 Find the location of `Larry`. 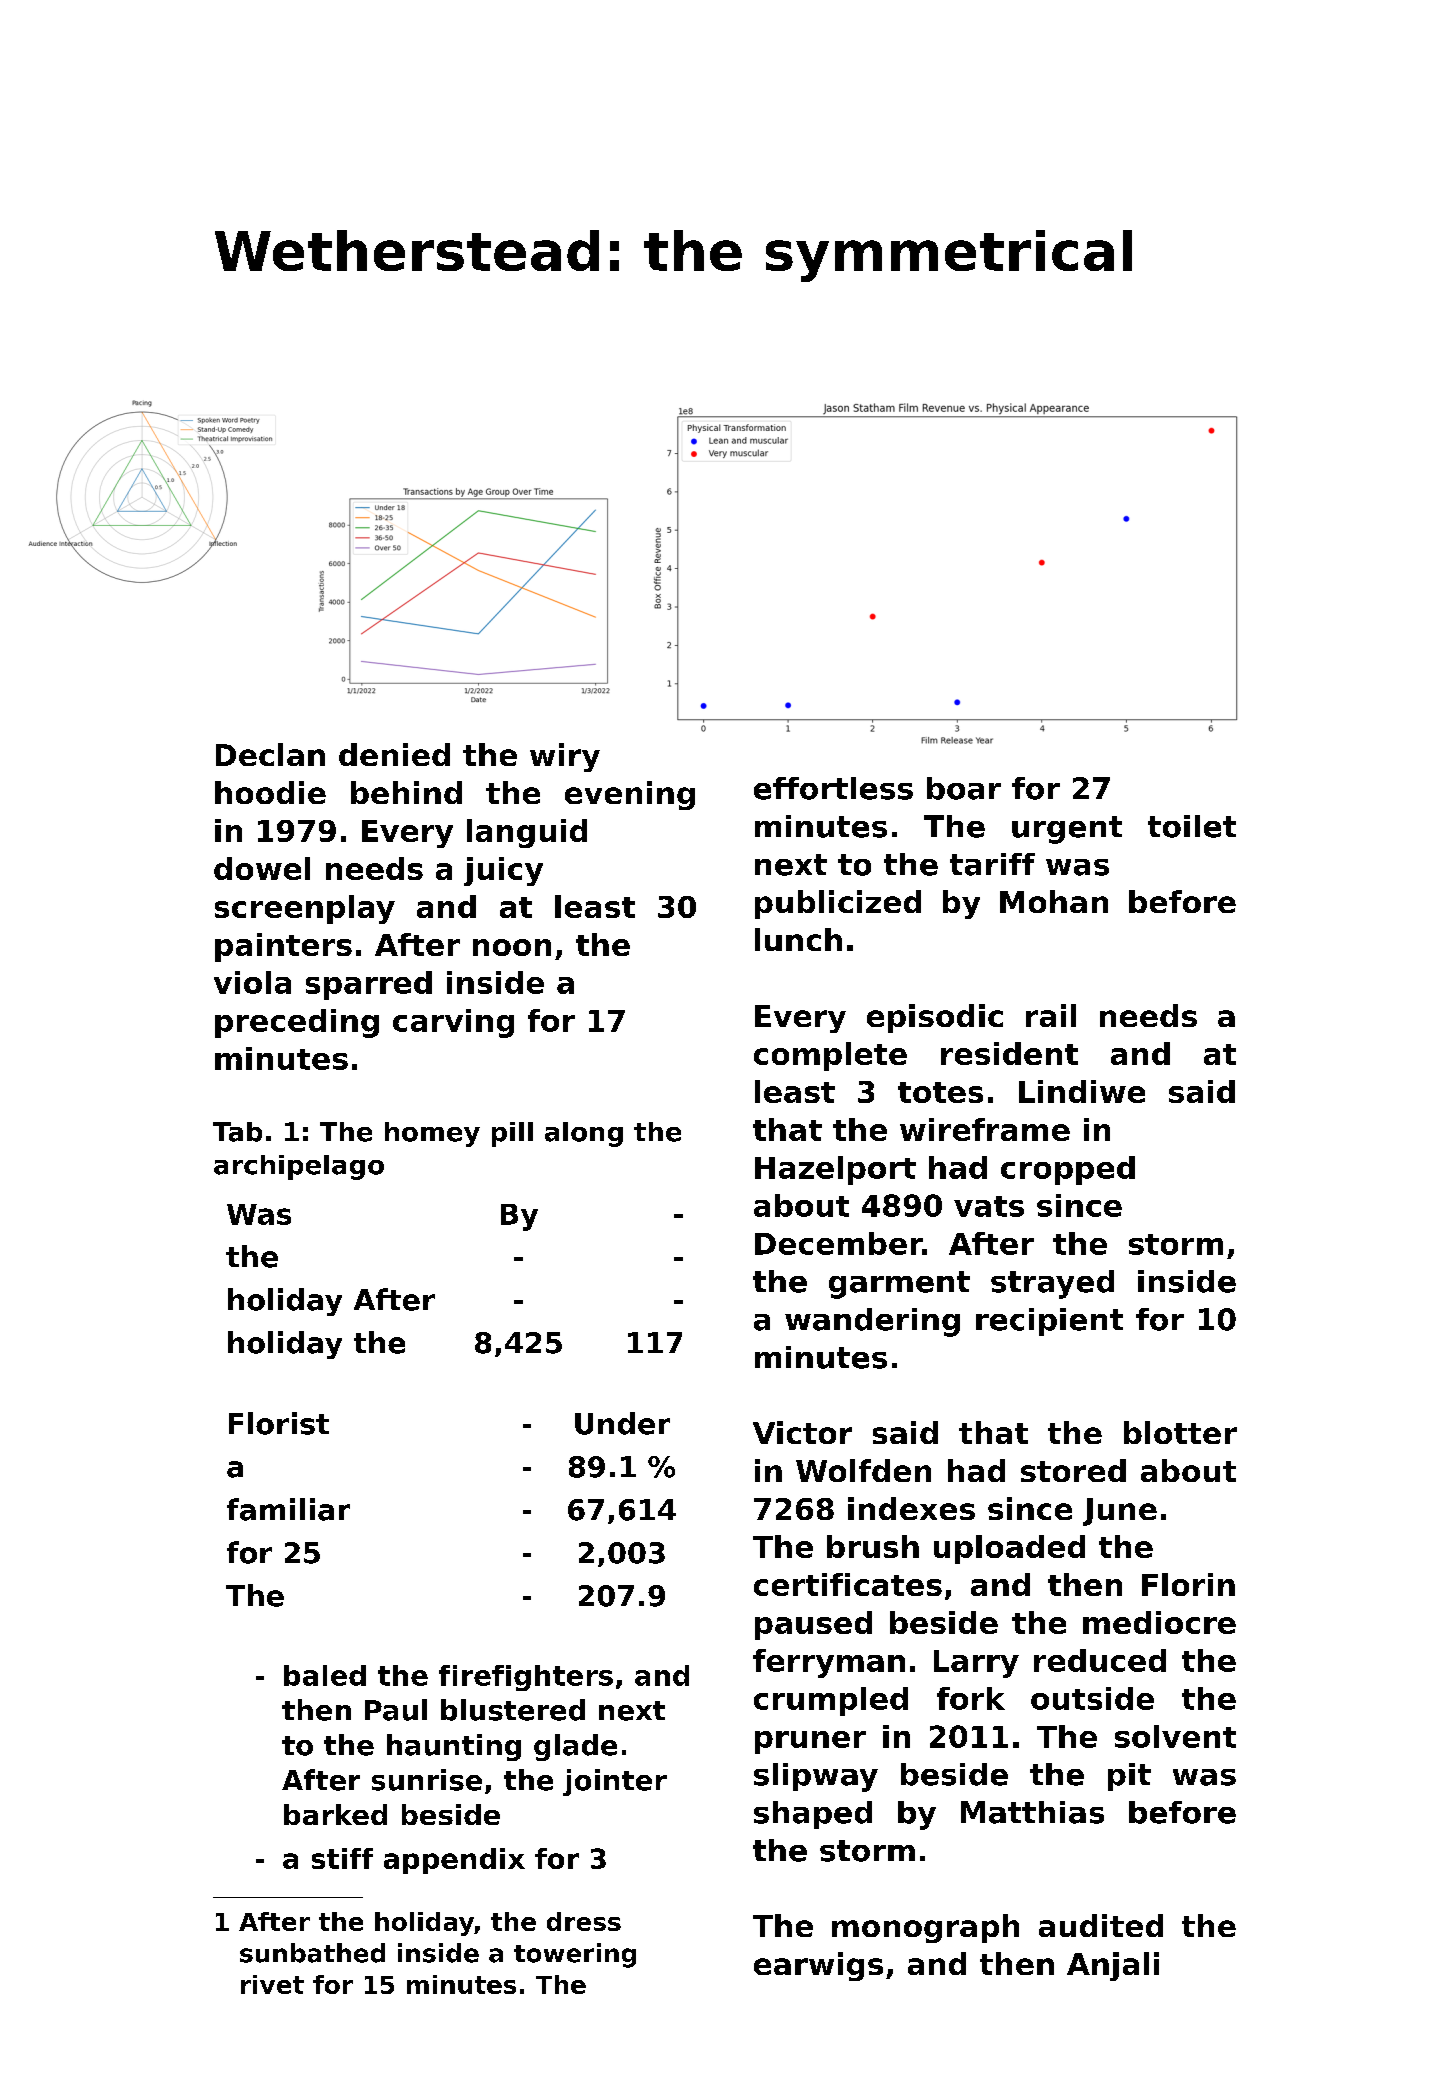

Larry is located at coordinates (976, 1664).
